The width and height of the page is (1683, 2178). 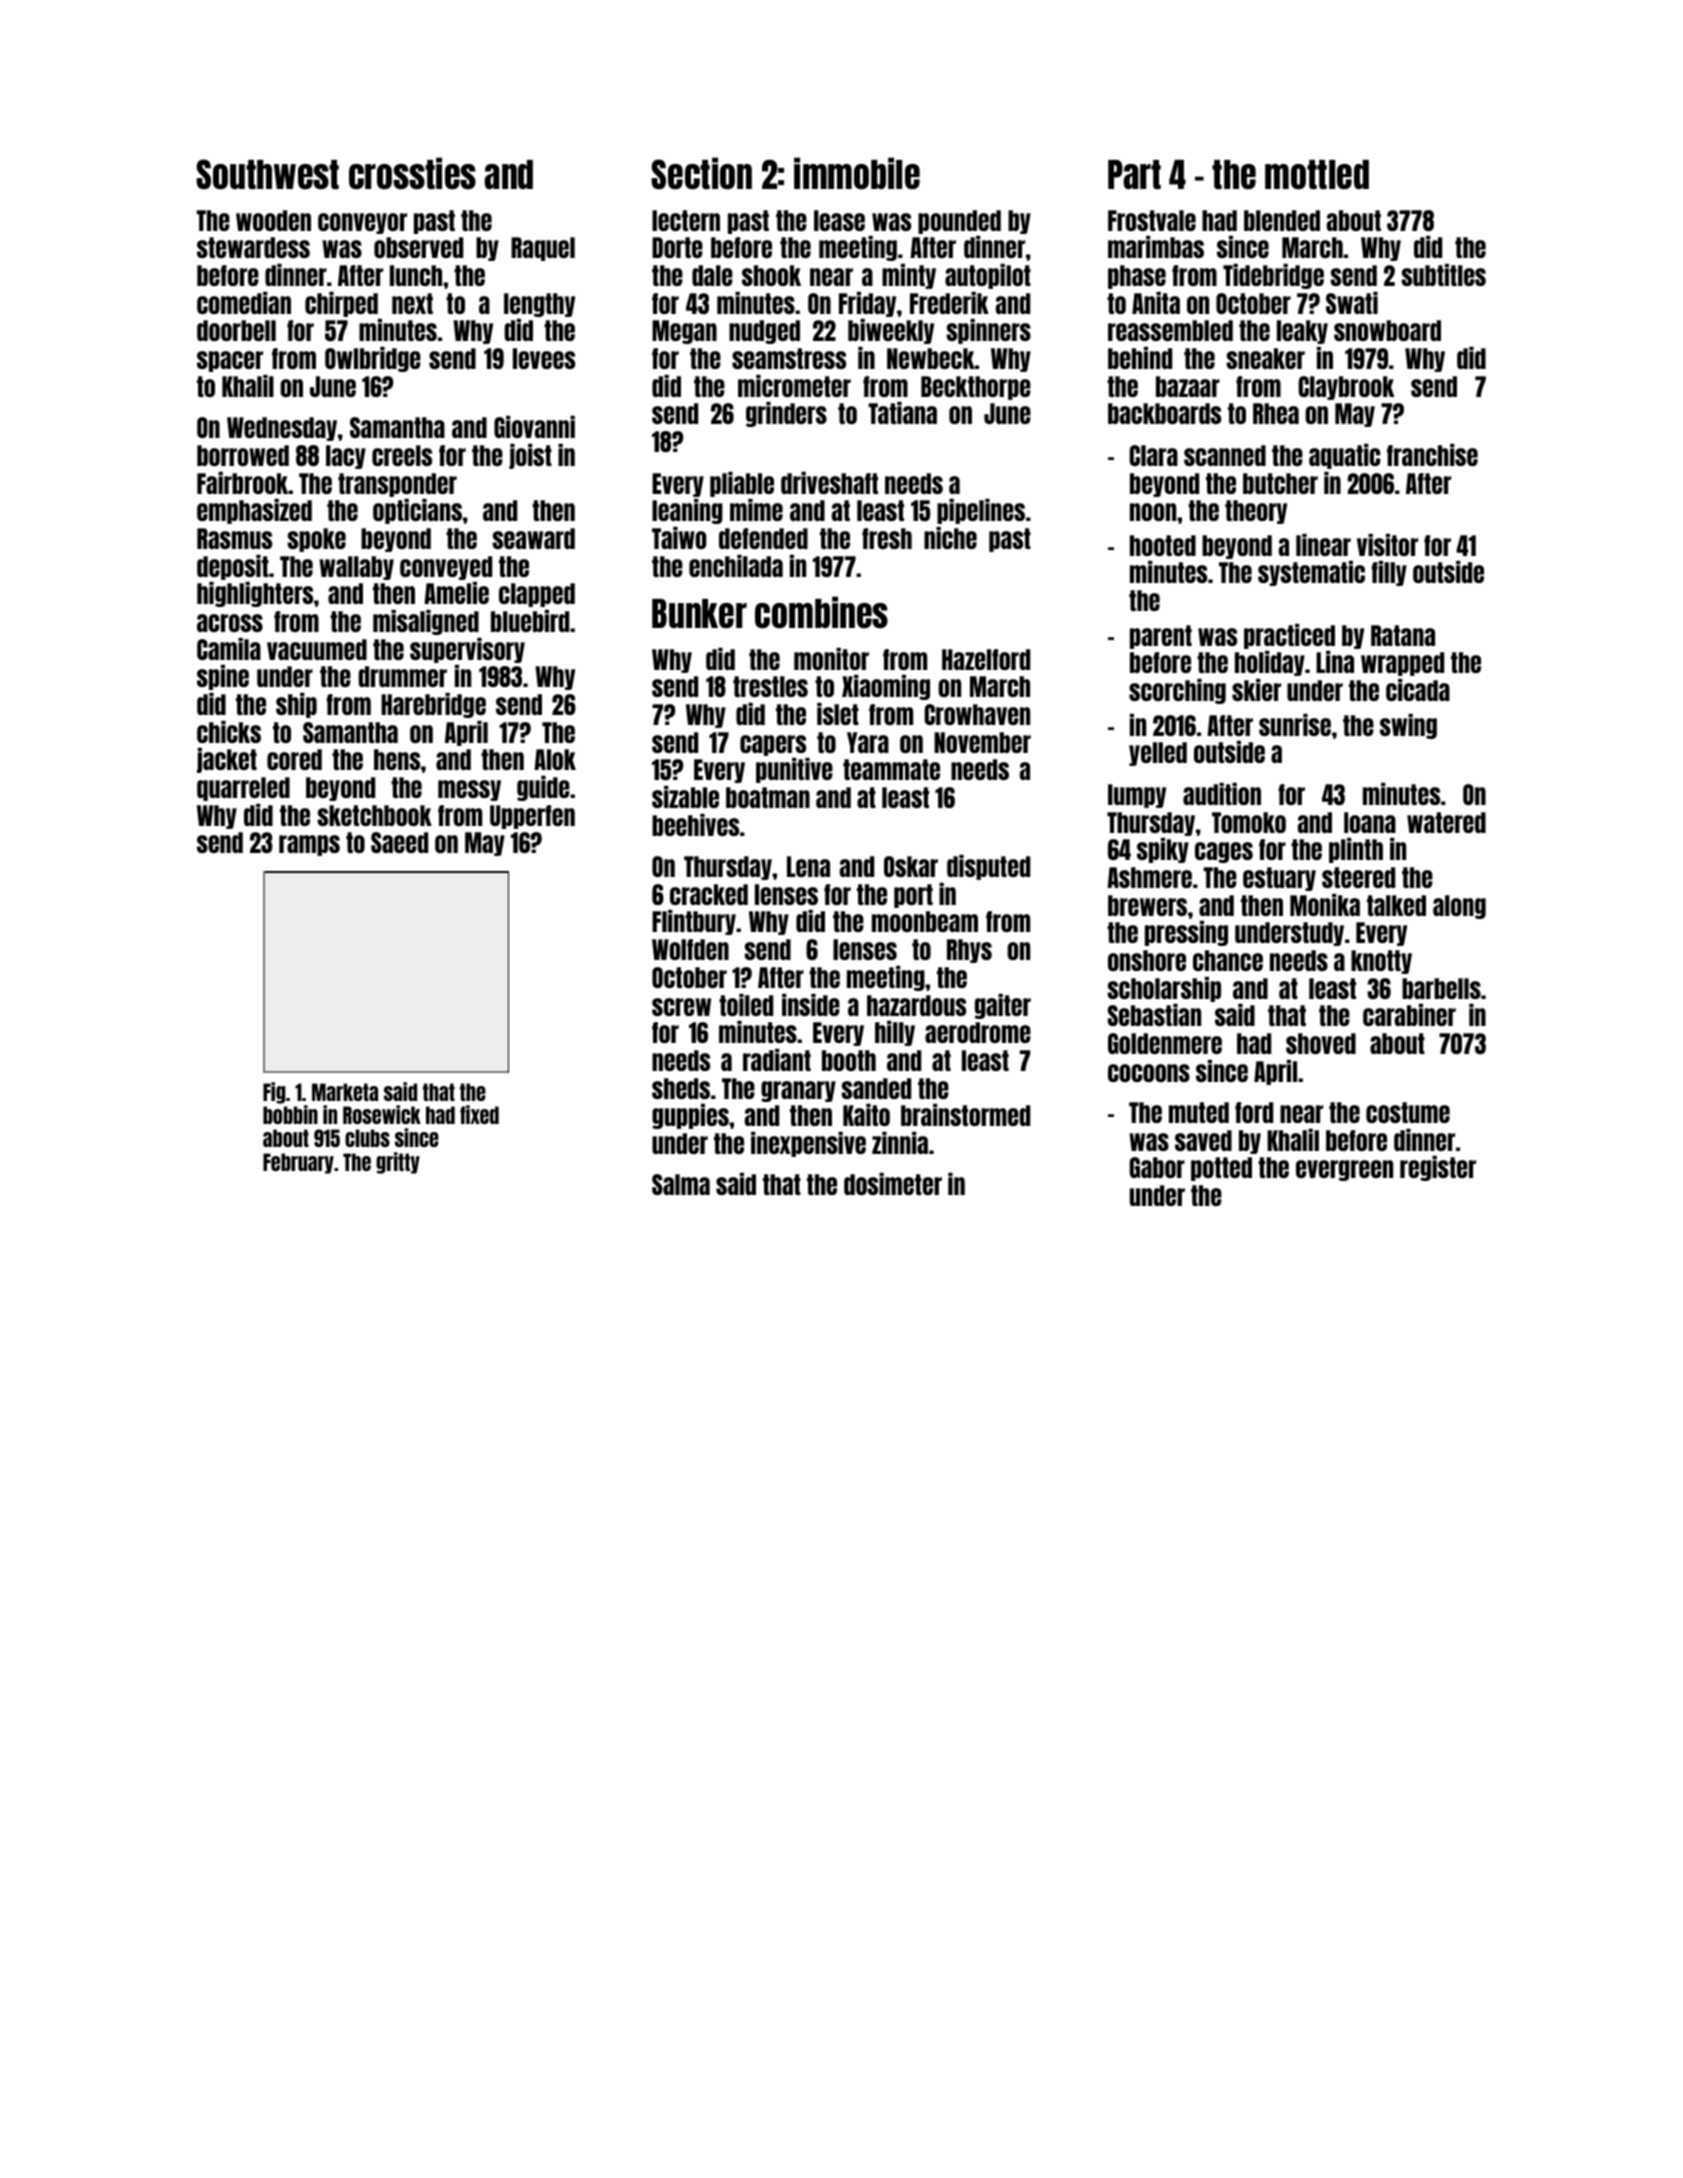 I want to click on nudged, so click(x=764, y=332).
